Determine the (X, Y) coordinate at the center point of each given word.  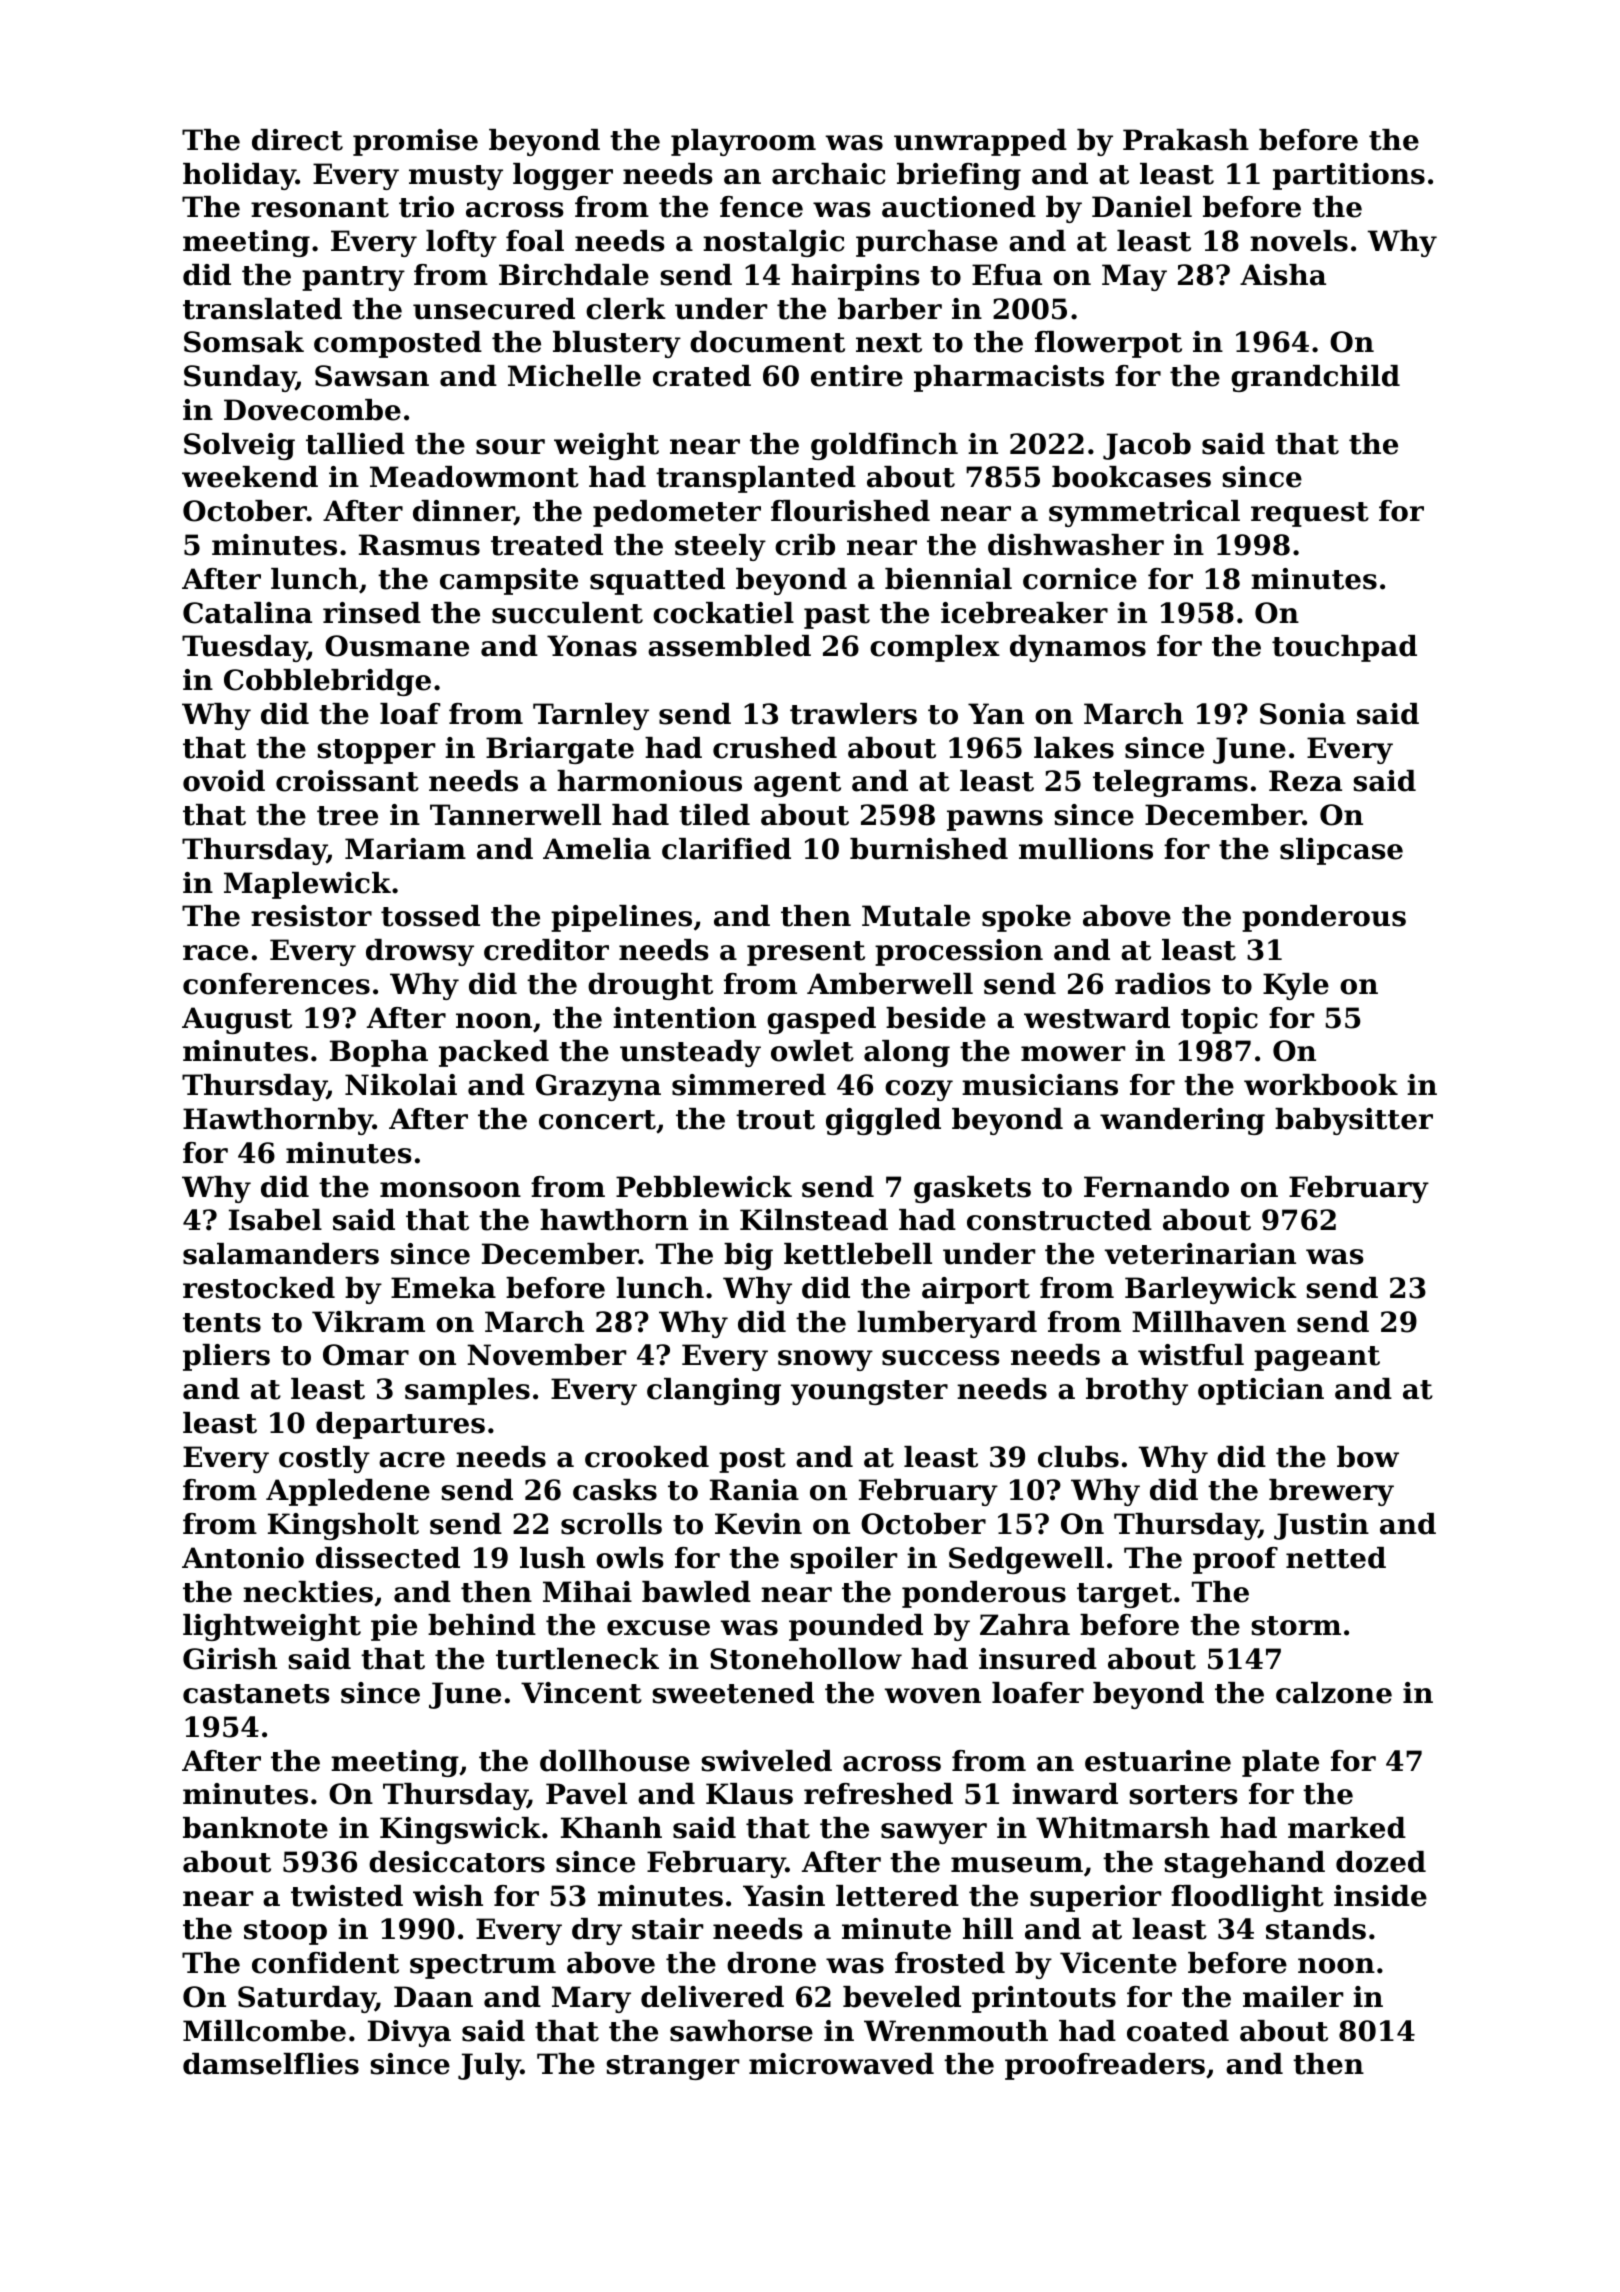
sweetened (733, 1693)
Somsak (244, 342)
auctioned (959, 207)
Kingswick (460, 1830)
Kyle (1296, 986)
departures (400, 1425)
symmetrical (1144, 513)
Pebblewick (704, 1187)
